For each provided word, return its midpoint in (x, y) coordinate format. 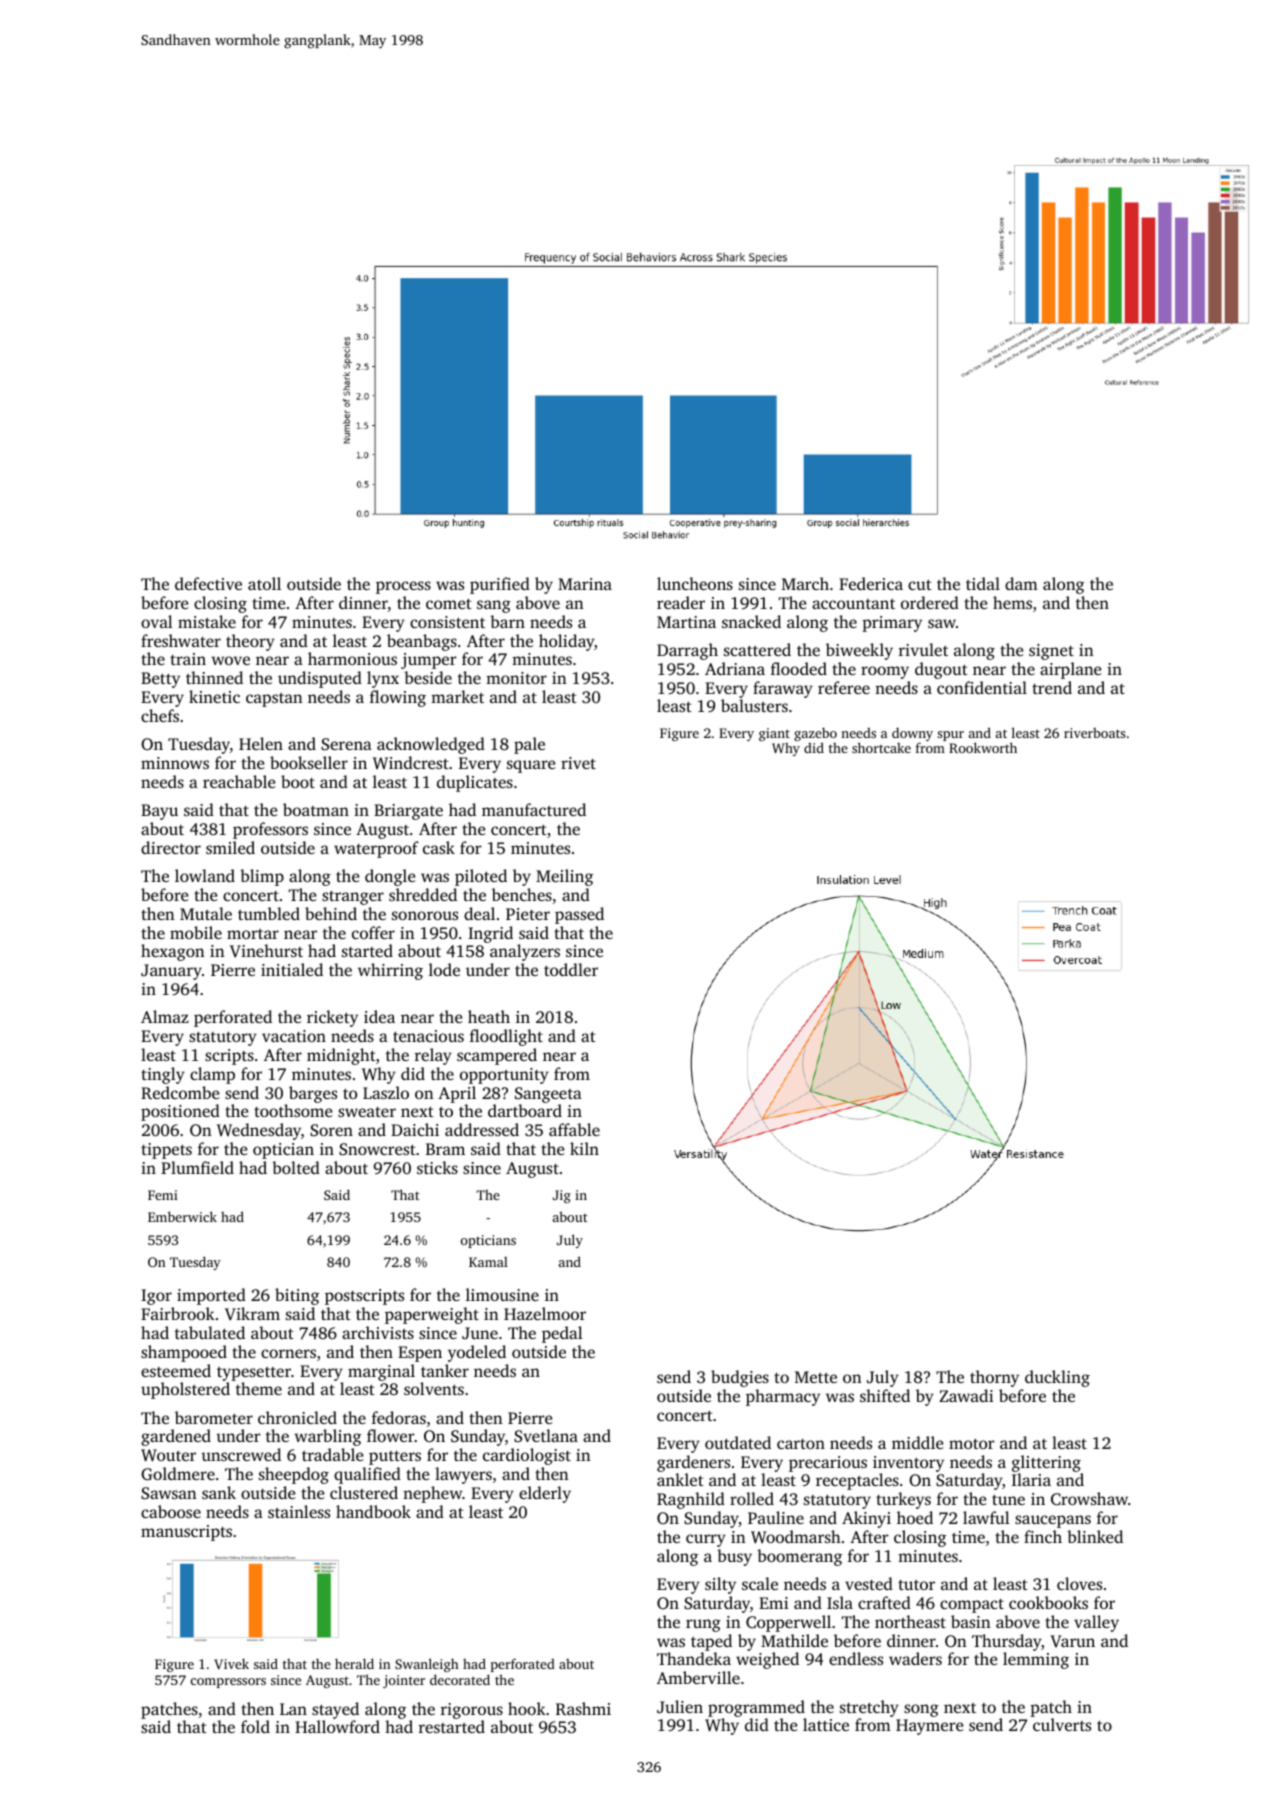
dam (1021, 583)
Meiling (564, 877)
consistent (447, 622)
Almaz (165, 1016)
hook (527, 1708)
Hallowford (337, 1726)
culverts (1062, 1724)
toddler (571, 969)
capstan (274, 700)
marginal (381, 1372)
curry (706, 1540)
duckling (1057, 1378)
